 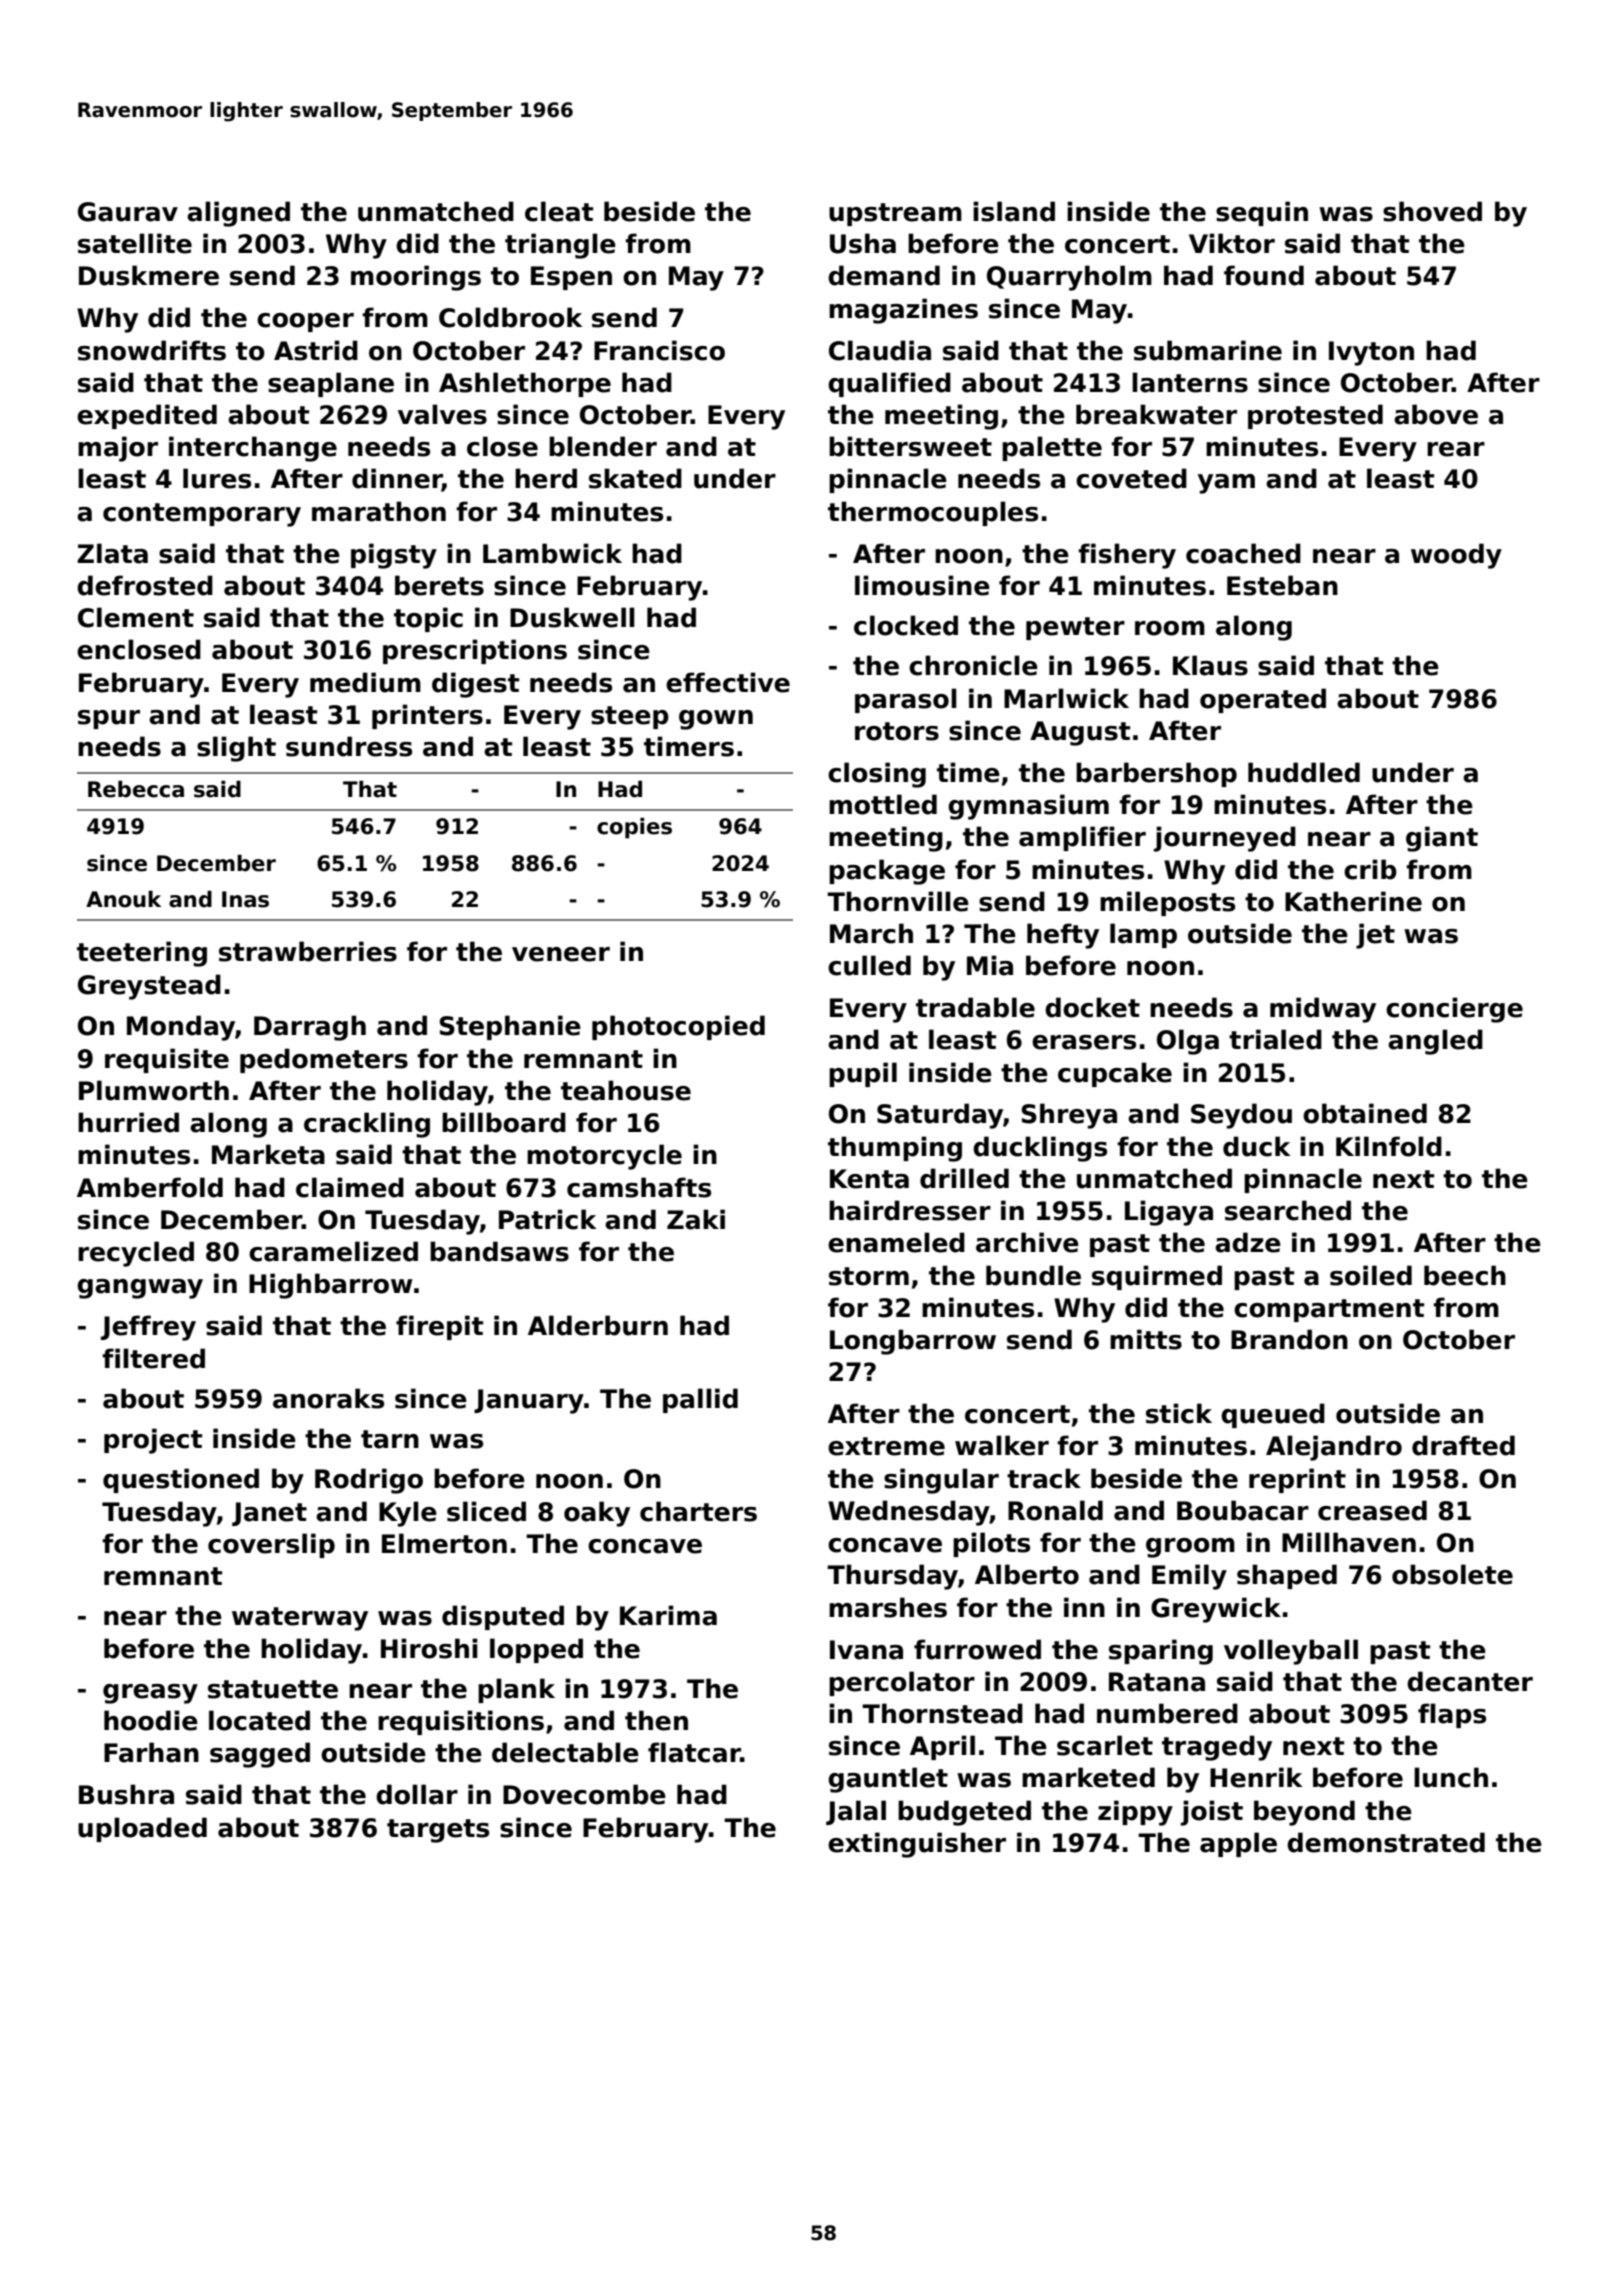 I want to click on Longbarrow, so click(x=913, y=1342).
